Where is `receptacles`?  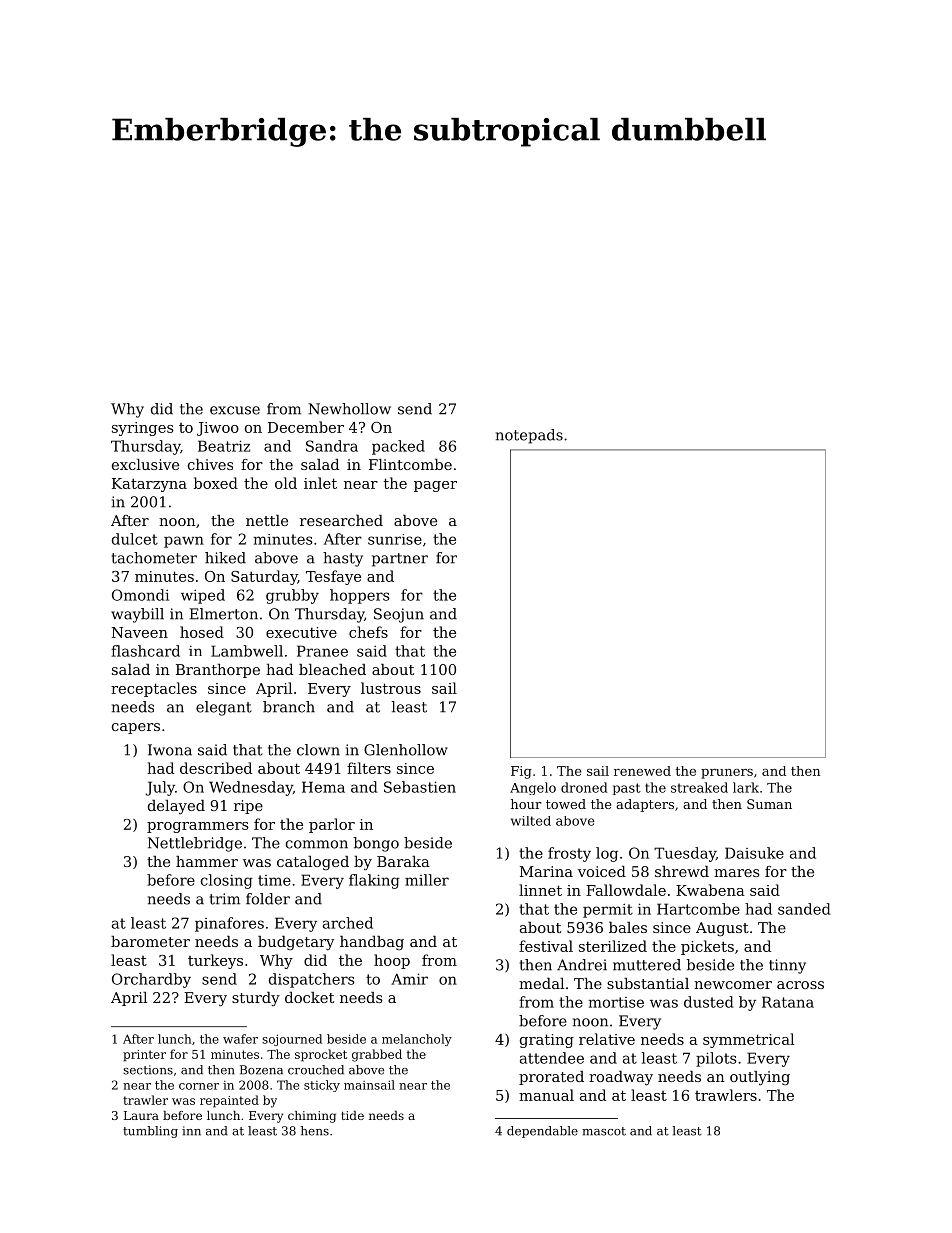 receptacles is located at coordinates (154, 689).
